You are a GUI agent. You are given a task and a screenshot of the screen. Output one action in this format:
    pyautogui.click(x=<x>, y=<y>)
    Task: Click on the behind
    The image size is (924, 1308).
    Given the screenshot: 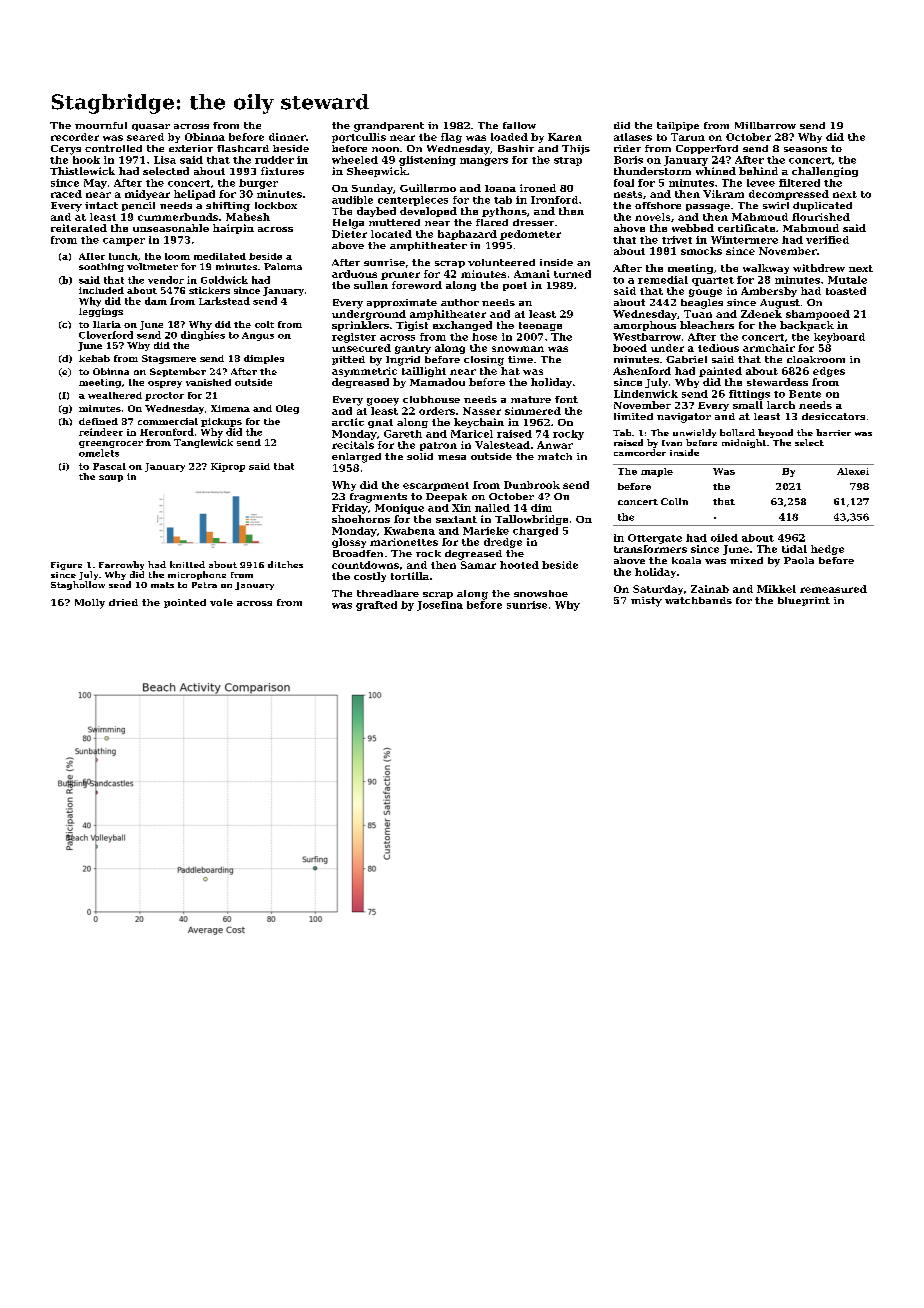 What is the action you would take?
    pyautogui.click(x=758, y=171)
